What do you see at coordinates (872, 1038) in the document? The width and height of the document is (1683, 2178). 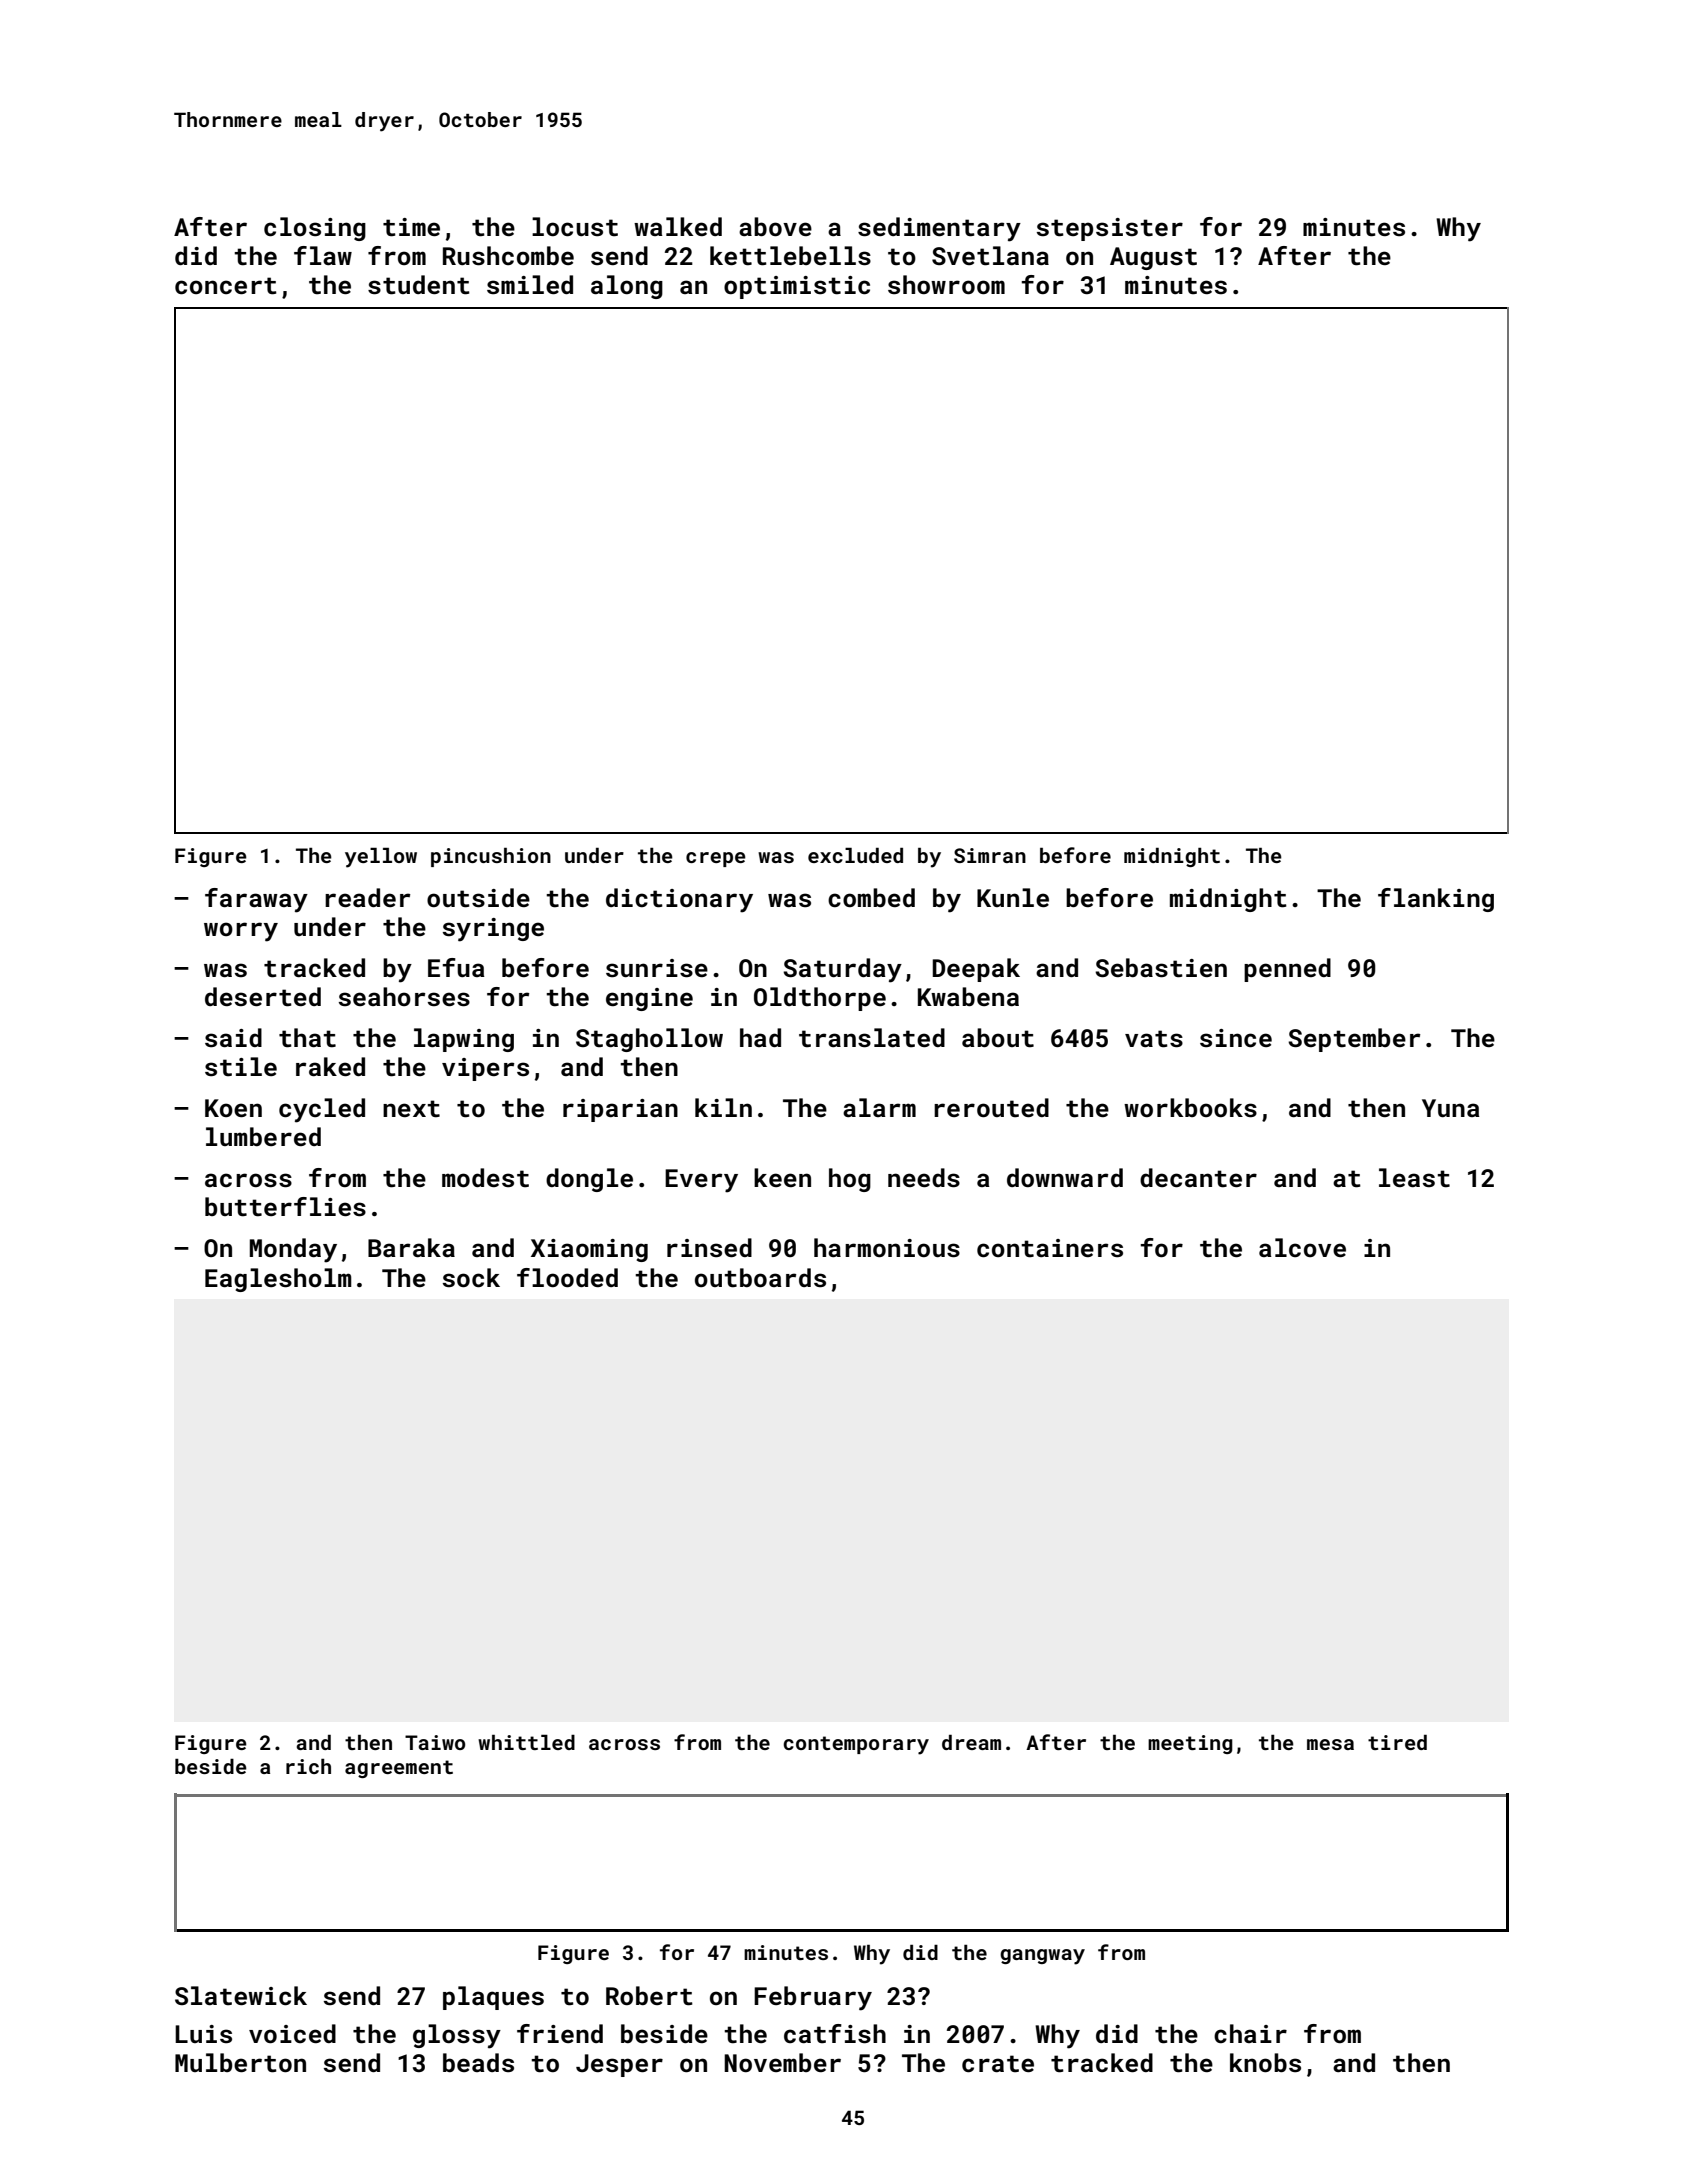 I see `translated` at bounding box center [872, 1038].
